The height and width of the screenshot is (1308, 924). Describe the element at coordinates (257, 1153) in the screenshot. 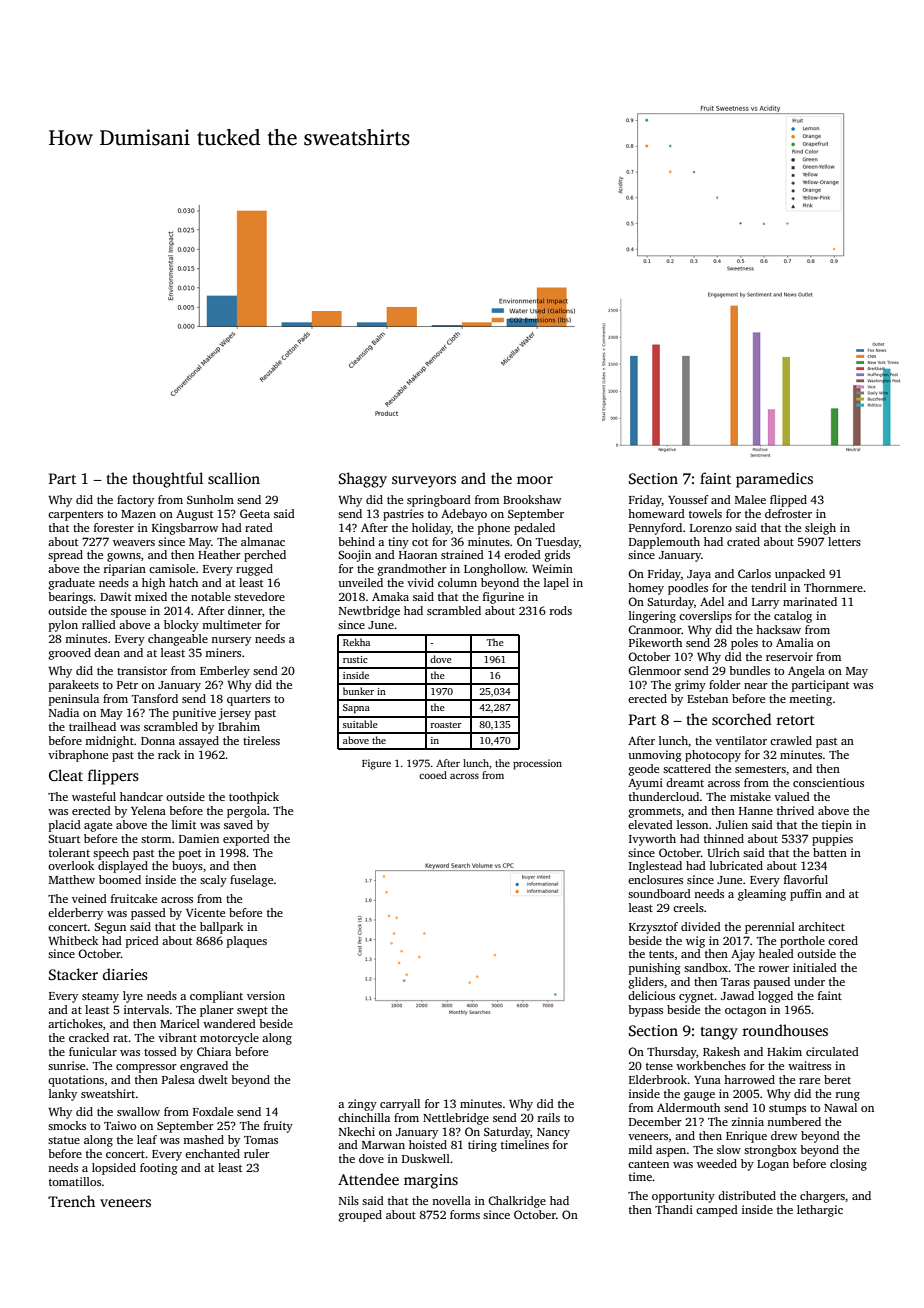

I see `ruler` at that location.
